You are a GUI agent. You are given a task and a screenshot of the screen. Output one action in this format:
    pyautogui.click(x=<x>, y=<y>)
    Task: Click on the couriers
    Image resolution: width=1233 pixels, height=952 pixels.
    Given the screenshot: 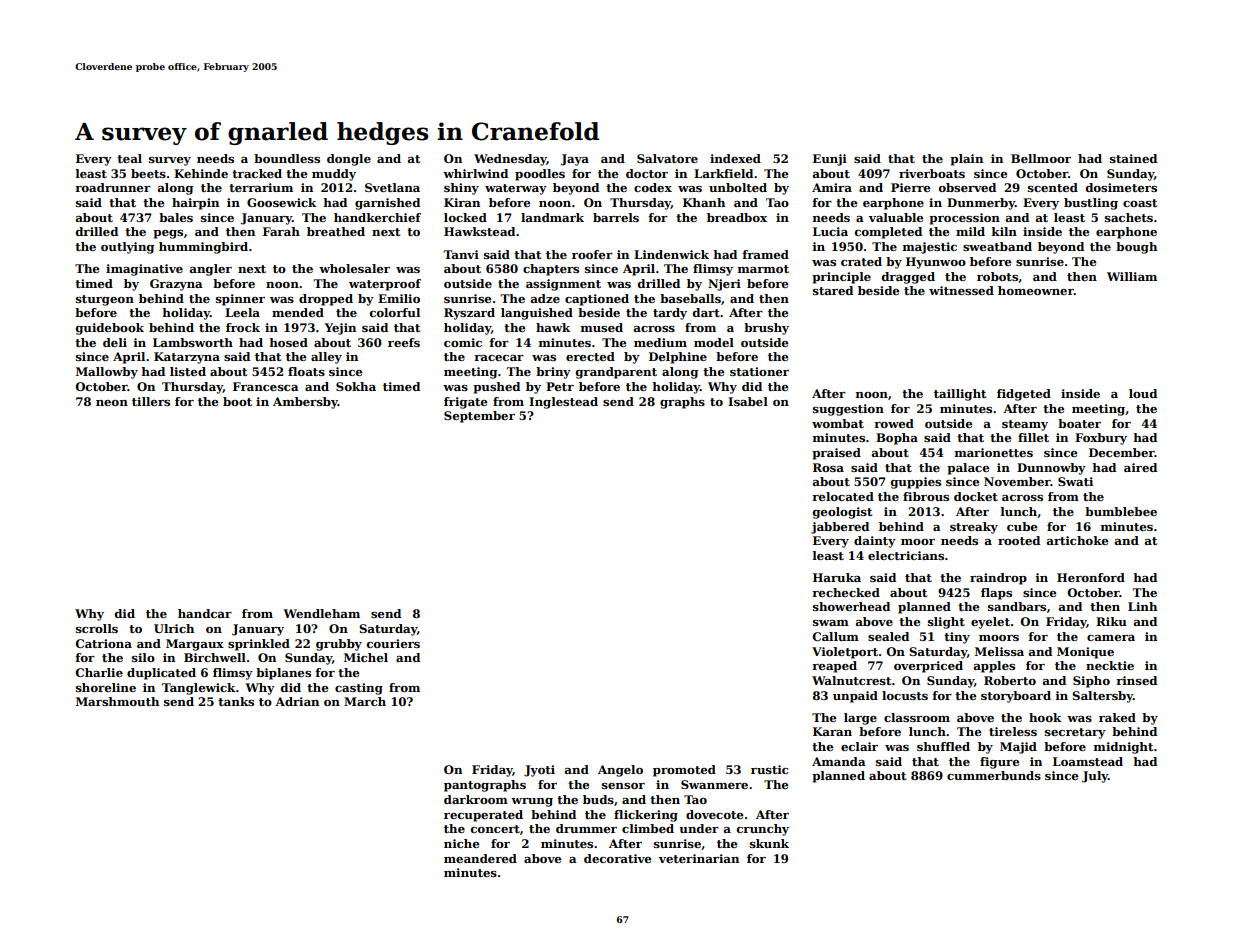 What is the action you would take?
    pyautogui.click(x=393, y=643)
